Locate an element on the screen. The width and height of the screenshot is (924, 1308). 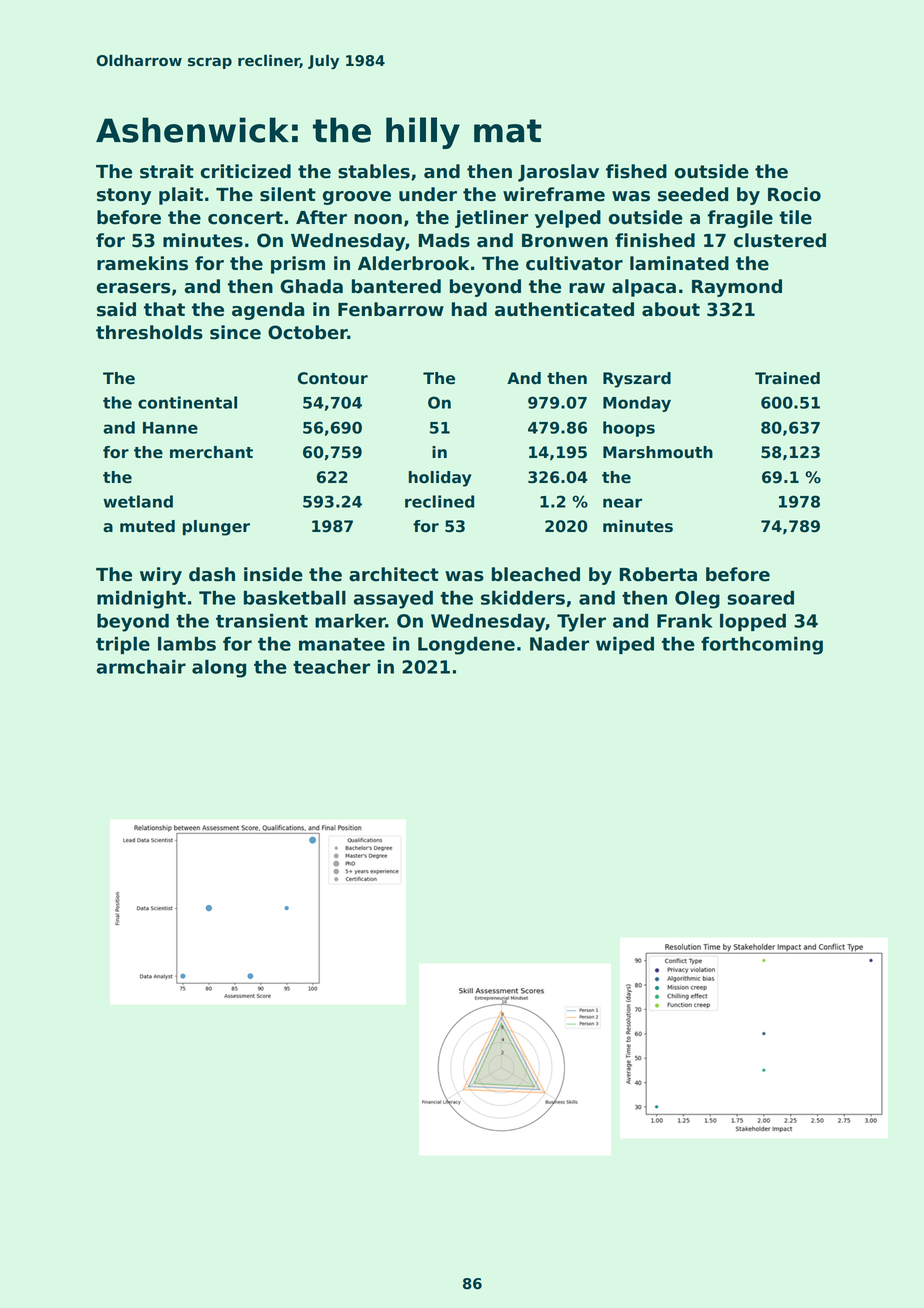
Jaroslav is located at coordinates (558, 173).
